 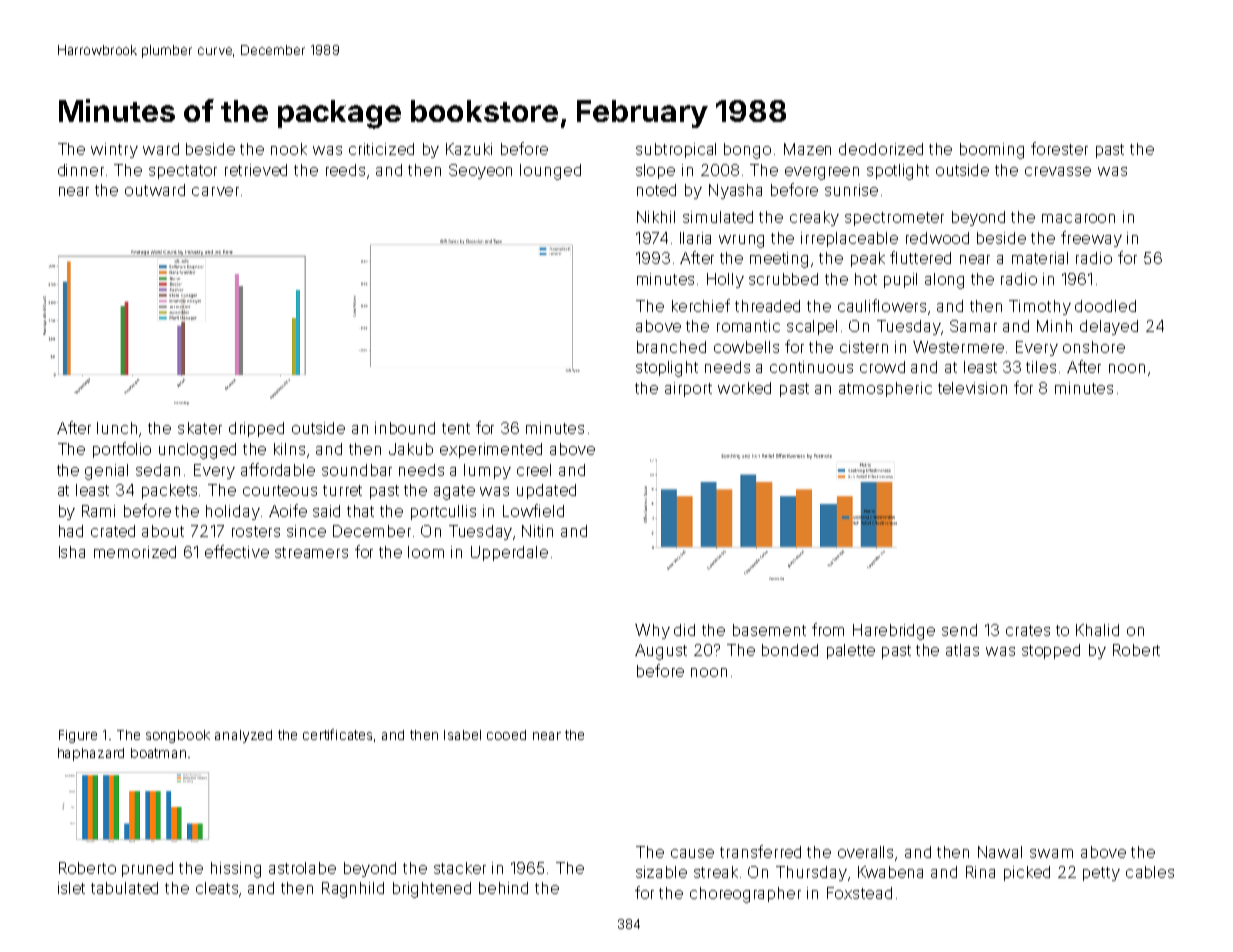 What do you see at coordinates (652, 631) in the document?
I see `Why` at bounding box center [652, 631].
